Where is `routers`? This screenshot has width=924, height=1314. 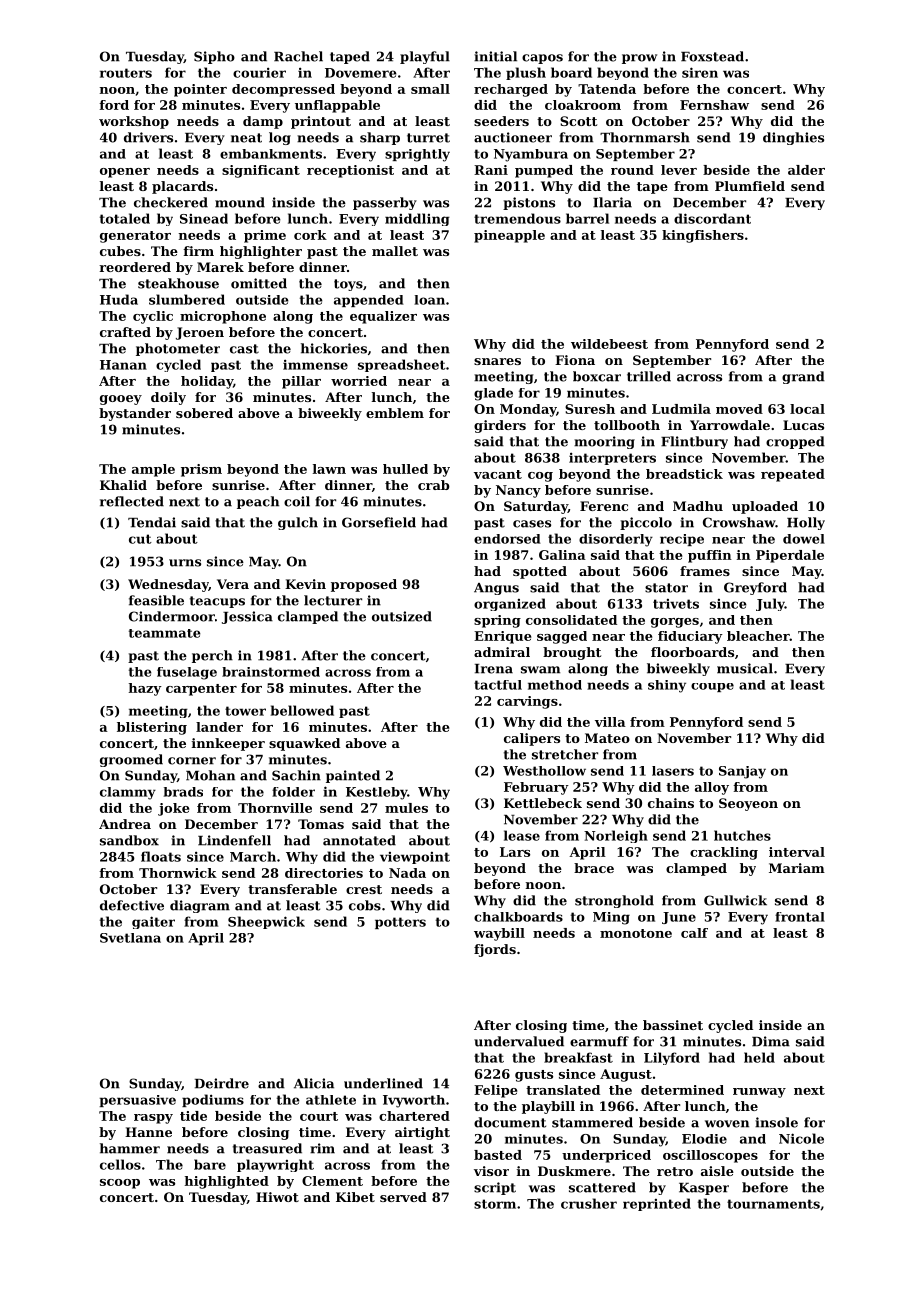
routers is located at coordinates (126, 73).
